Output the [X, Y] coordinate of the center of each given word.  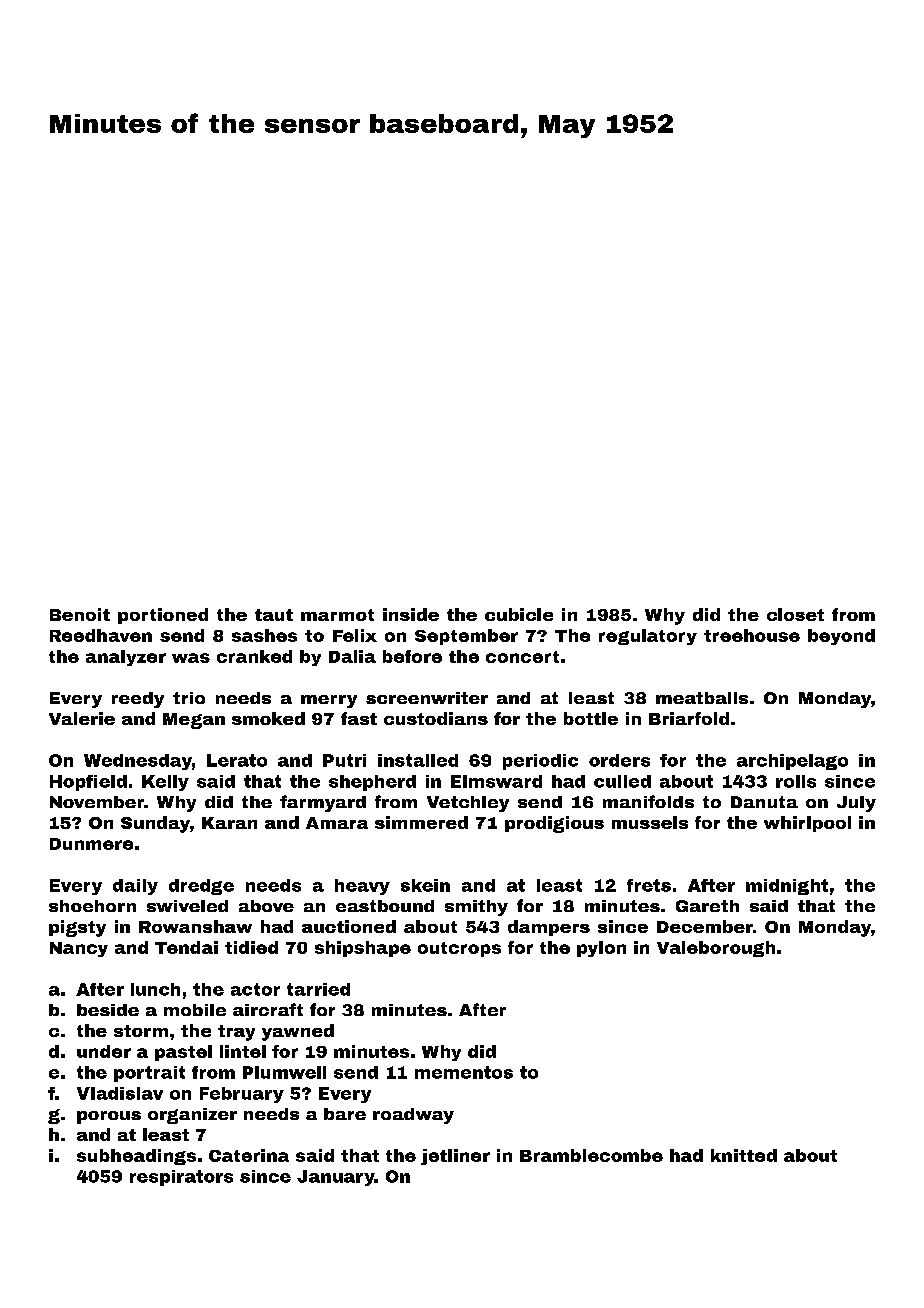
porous [109, 1117]
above [266, 906]
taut [274, 615]
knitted [744, 1155]
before [412, 656]
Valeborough [716, 949]
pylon [601, 949]
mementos [464, 1072]
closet [795, 614]
